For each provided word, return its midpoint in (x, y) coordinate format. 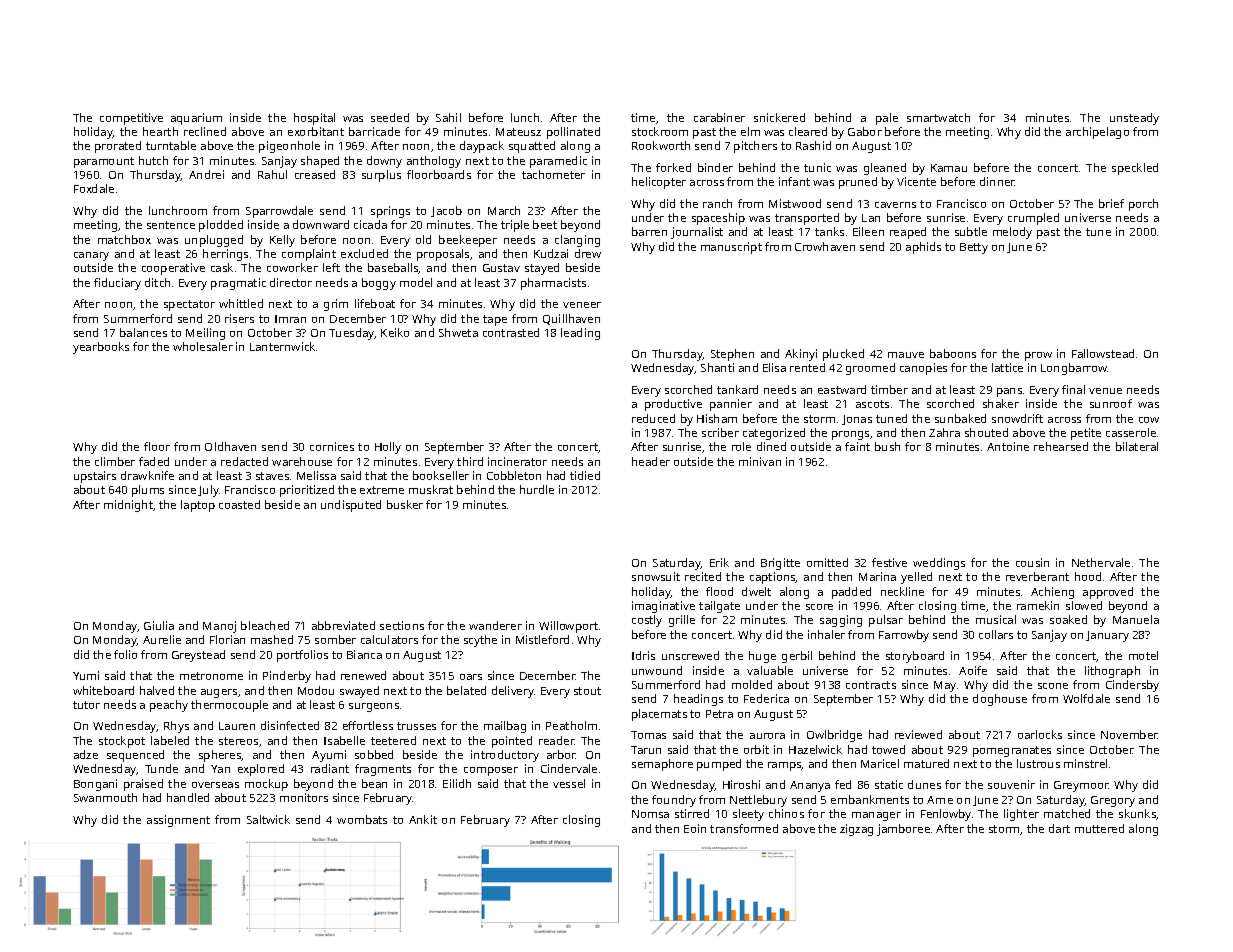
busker (405, 504)
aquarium (196, 119)
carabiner (719, 117)
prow (1038, 356)
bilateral (1137, 446)
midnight (128, 506)
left (331, 267)
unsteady (1134, 119)
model (416, 282)
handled (188, 797)
